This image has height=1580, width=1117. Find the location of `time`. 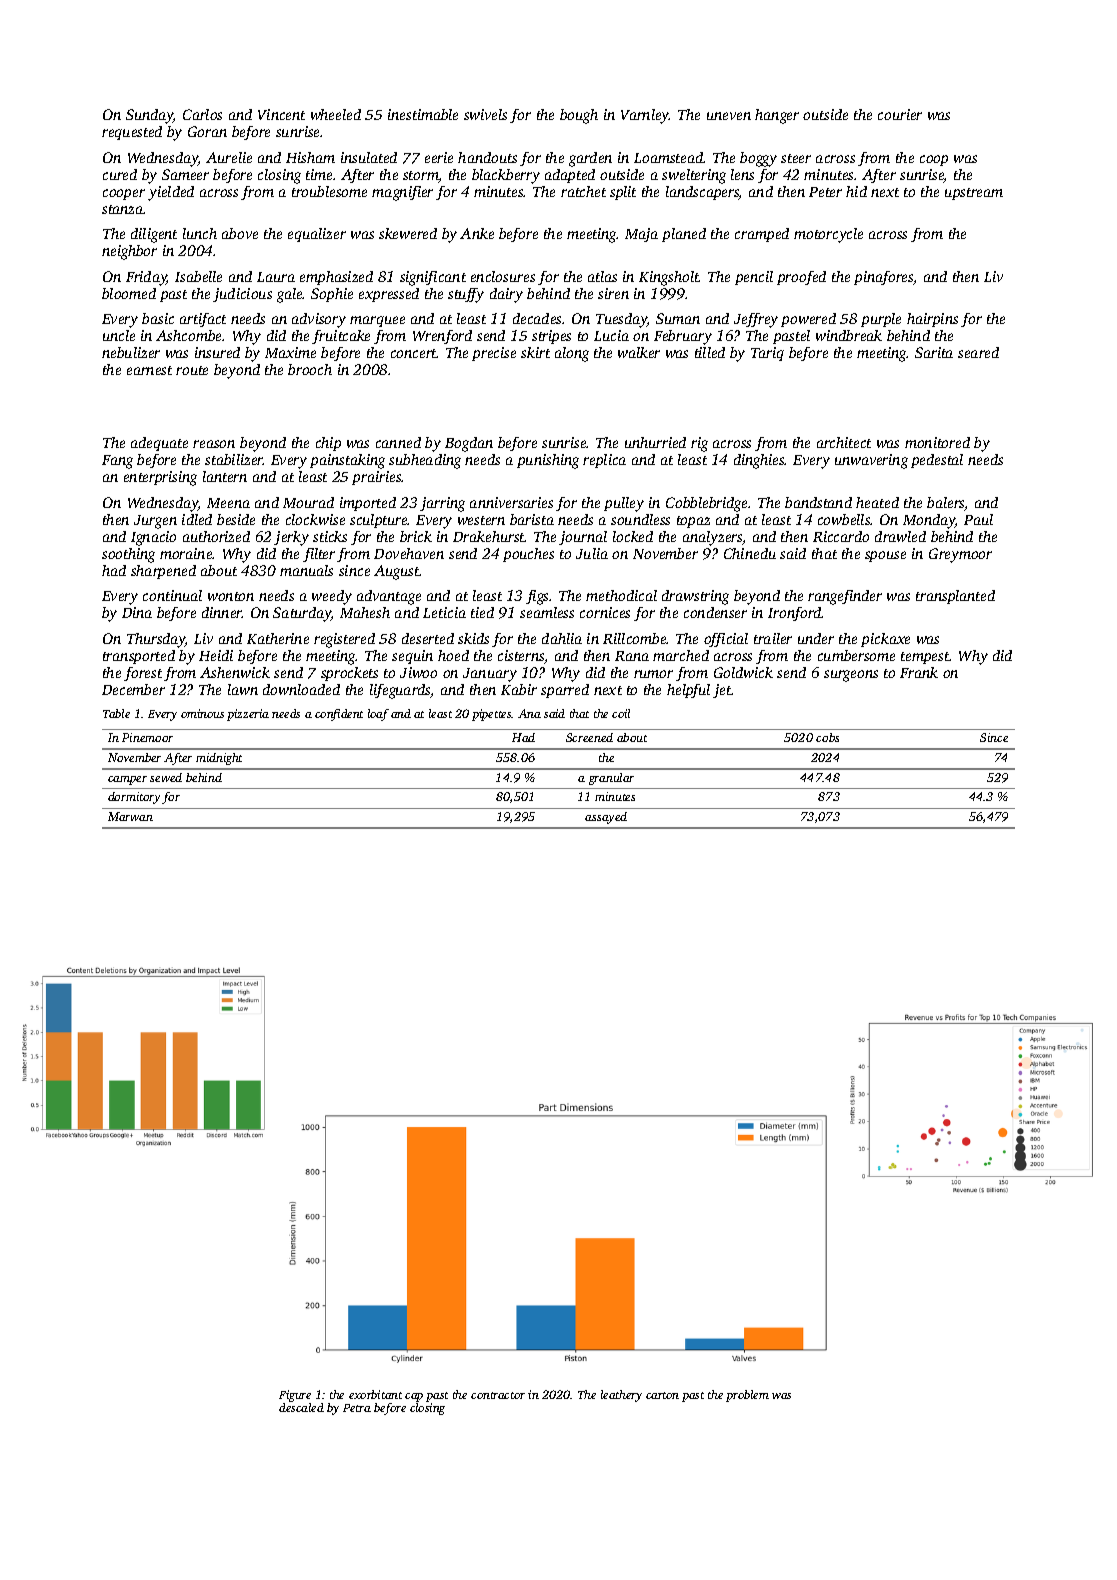

time is located at coordinates (319, 174).
